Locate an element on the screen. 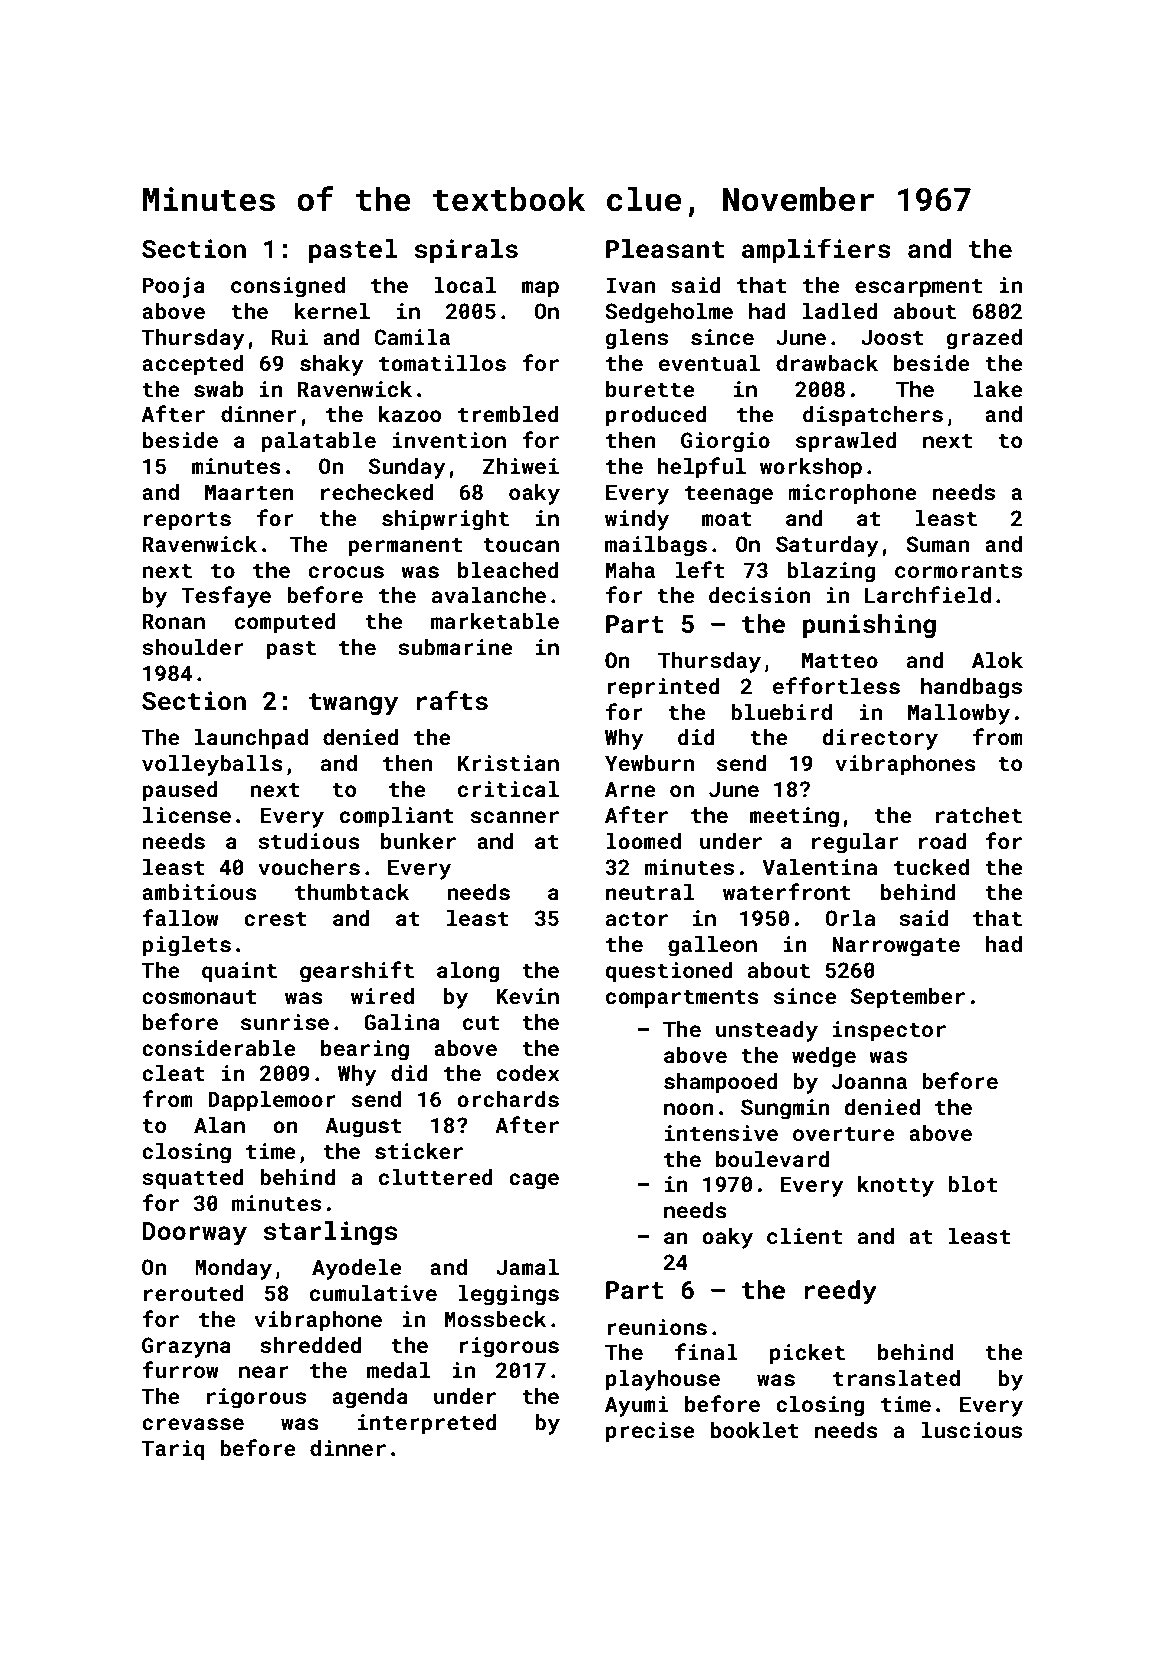 Image resolution: width=1165 pixels, height=1654 pixels. Maha is located at coordinates (630, 570).
